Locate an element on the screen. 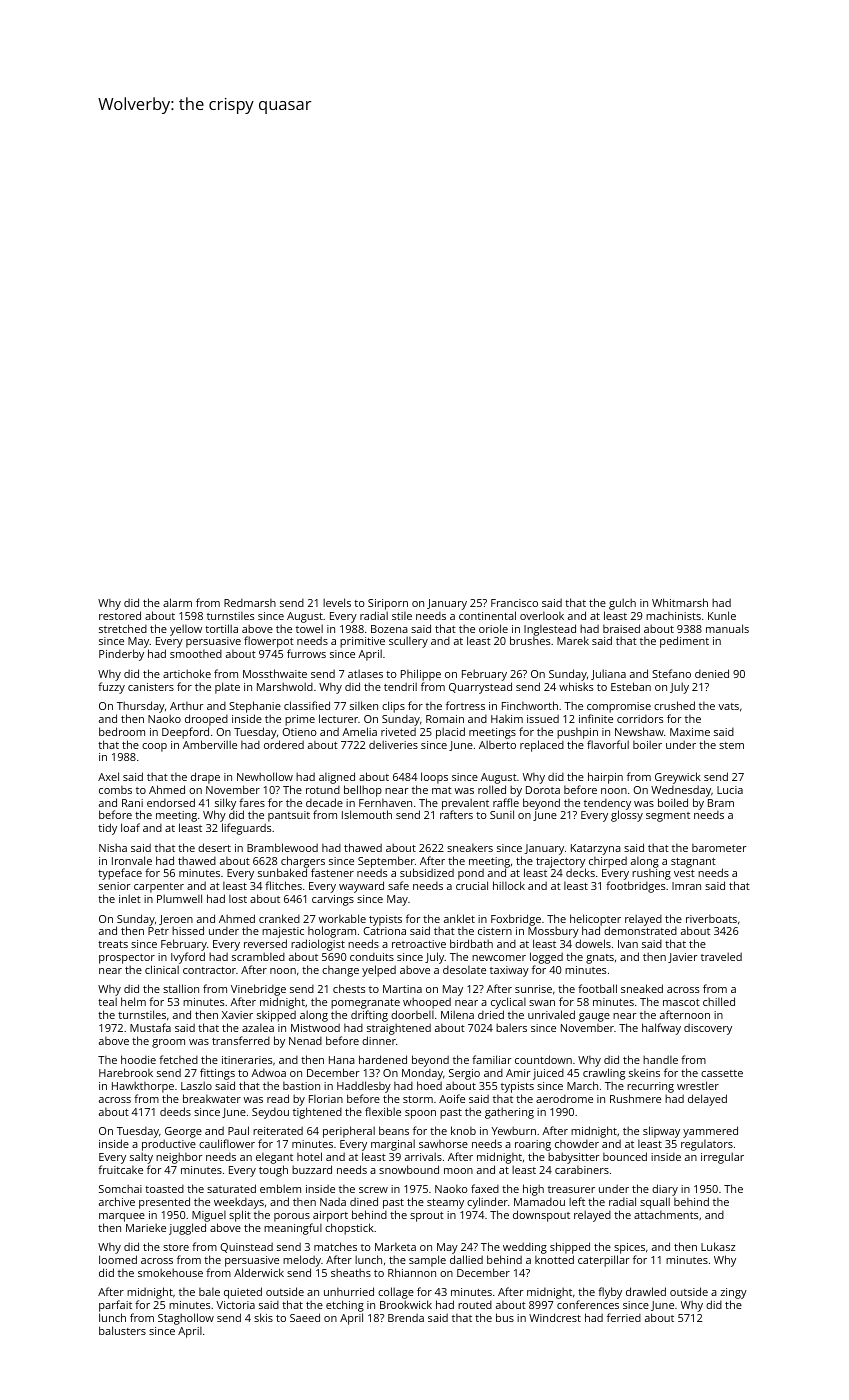 Image resolution: width=849 pixels, height=1400 pixels. sneaked is located at coordinates (642, 988).
